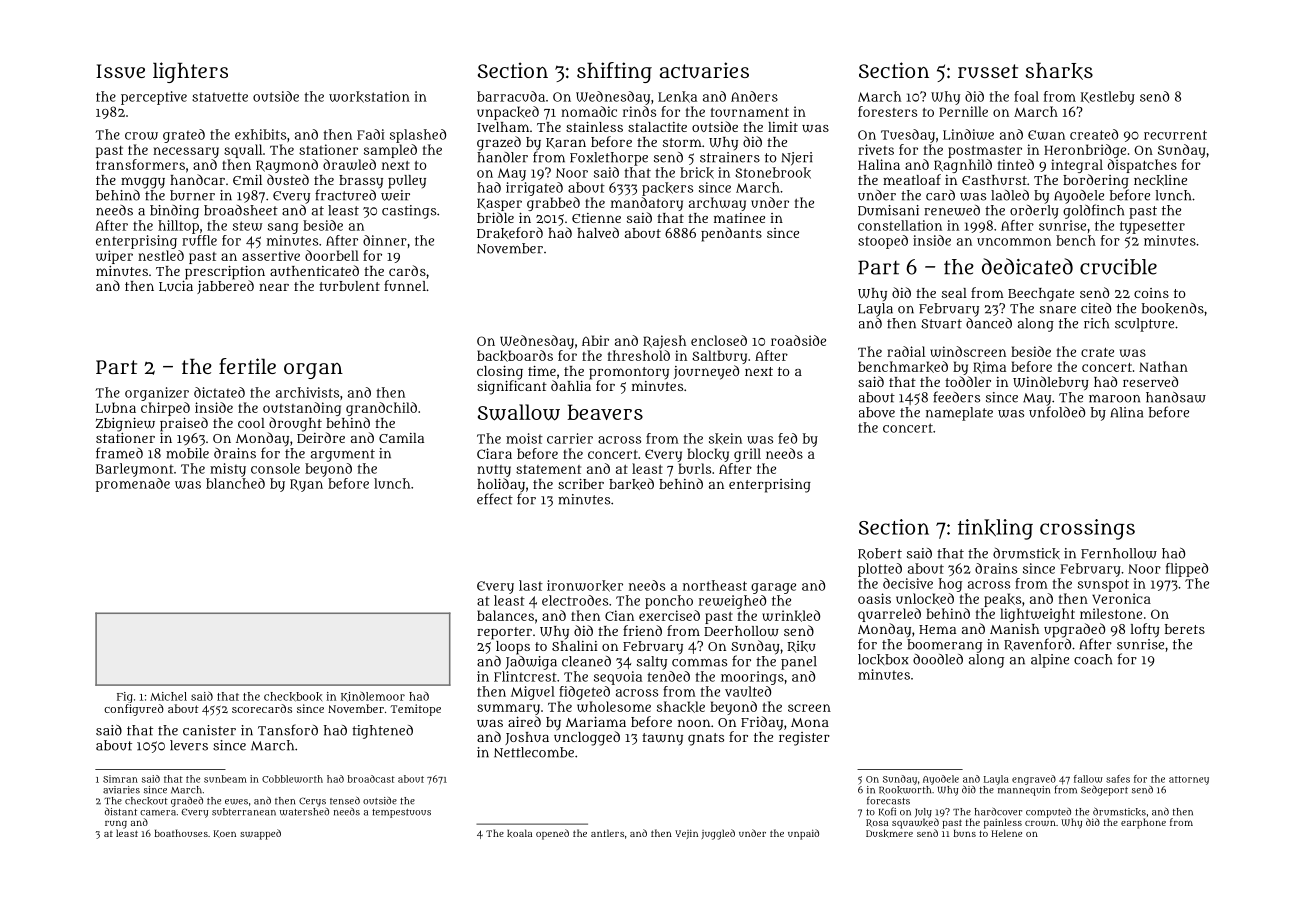 The width and height of the screenshot is (1308, 924). Describe the element at coordinates (133, 485) in the screenshot. I see `promenade` at that location.
